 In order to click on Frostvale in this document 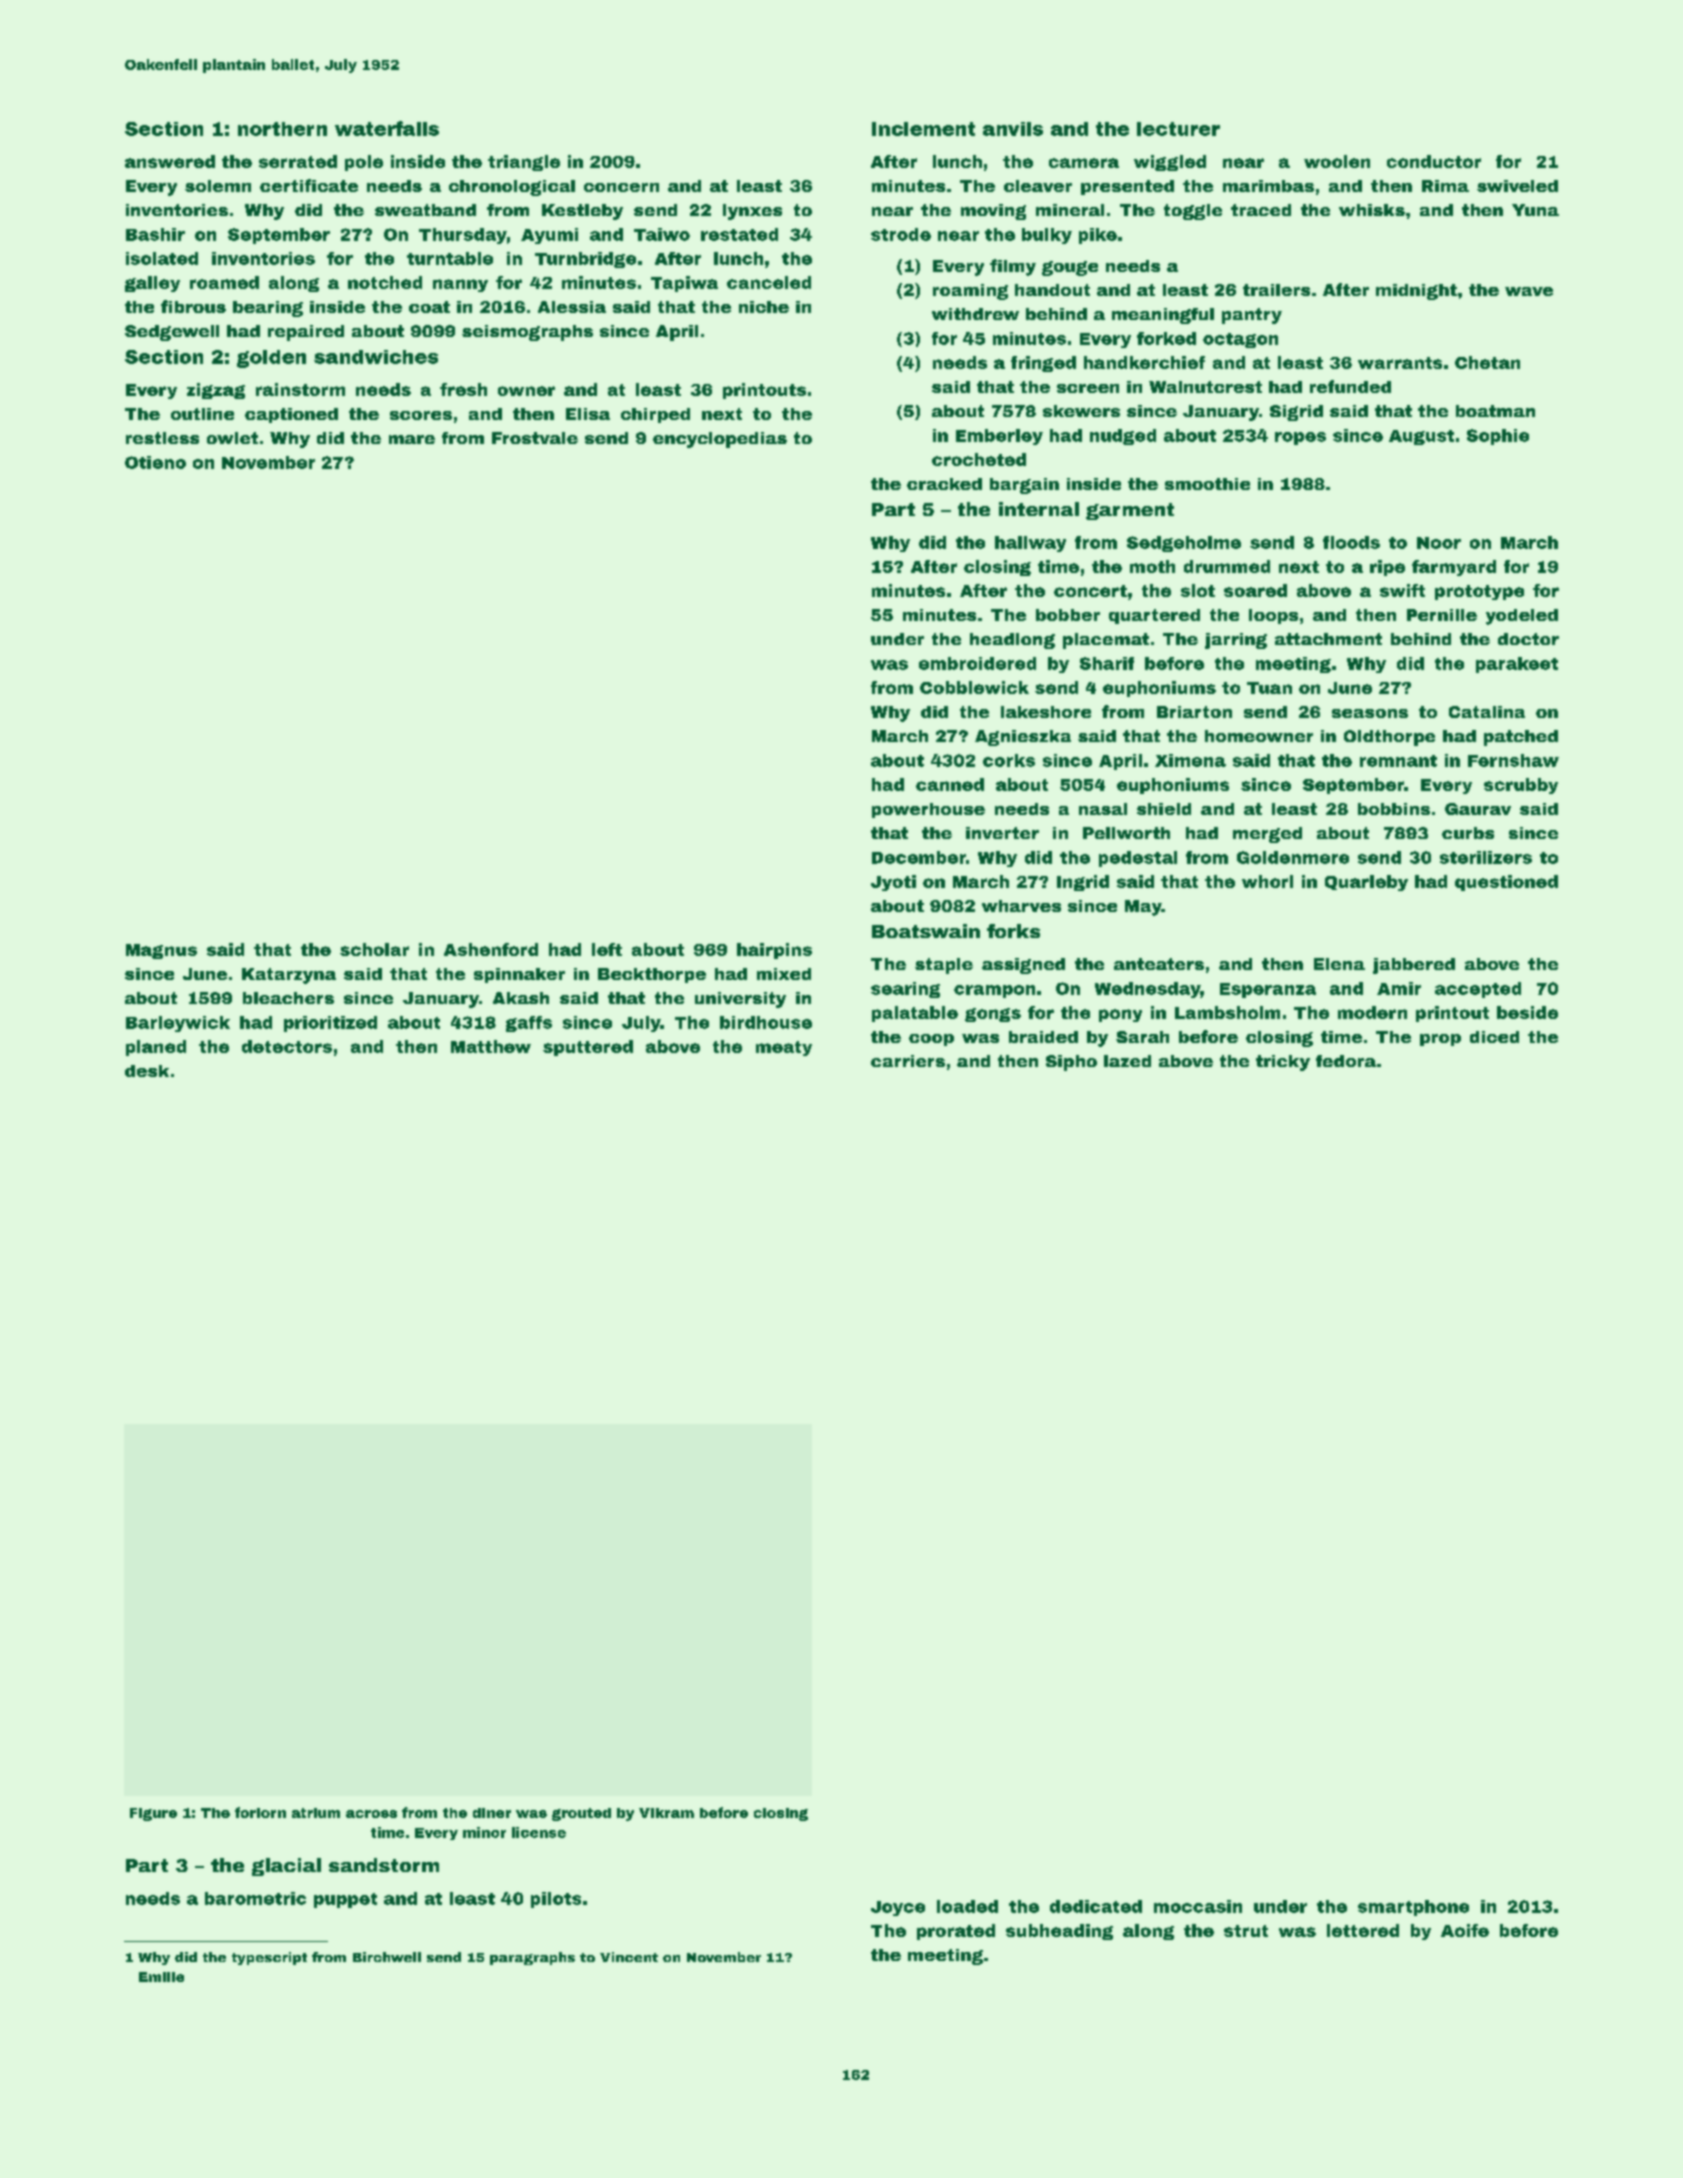, I will do `click(535, 438)`.
